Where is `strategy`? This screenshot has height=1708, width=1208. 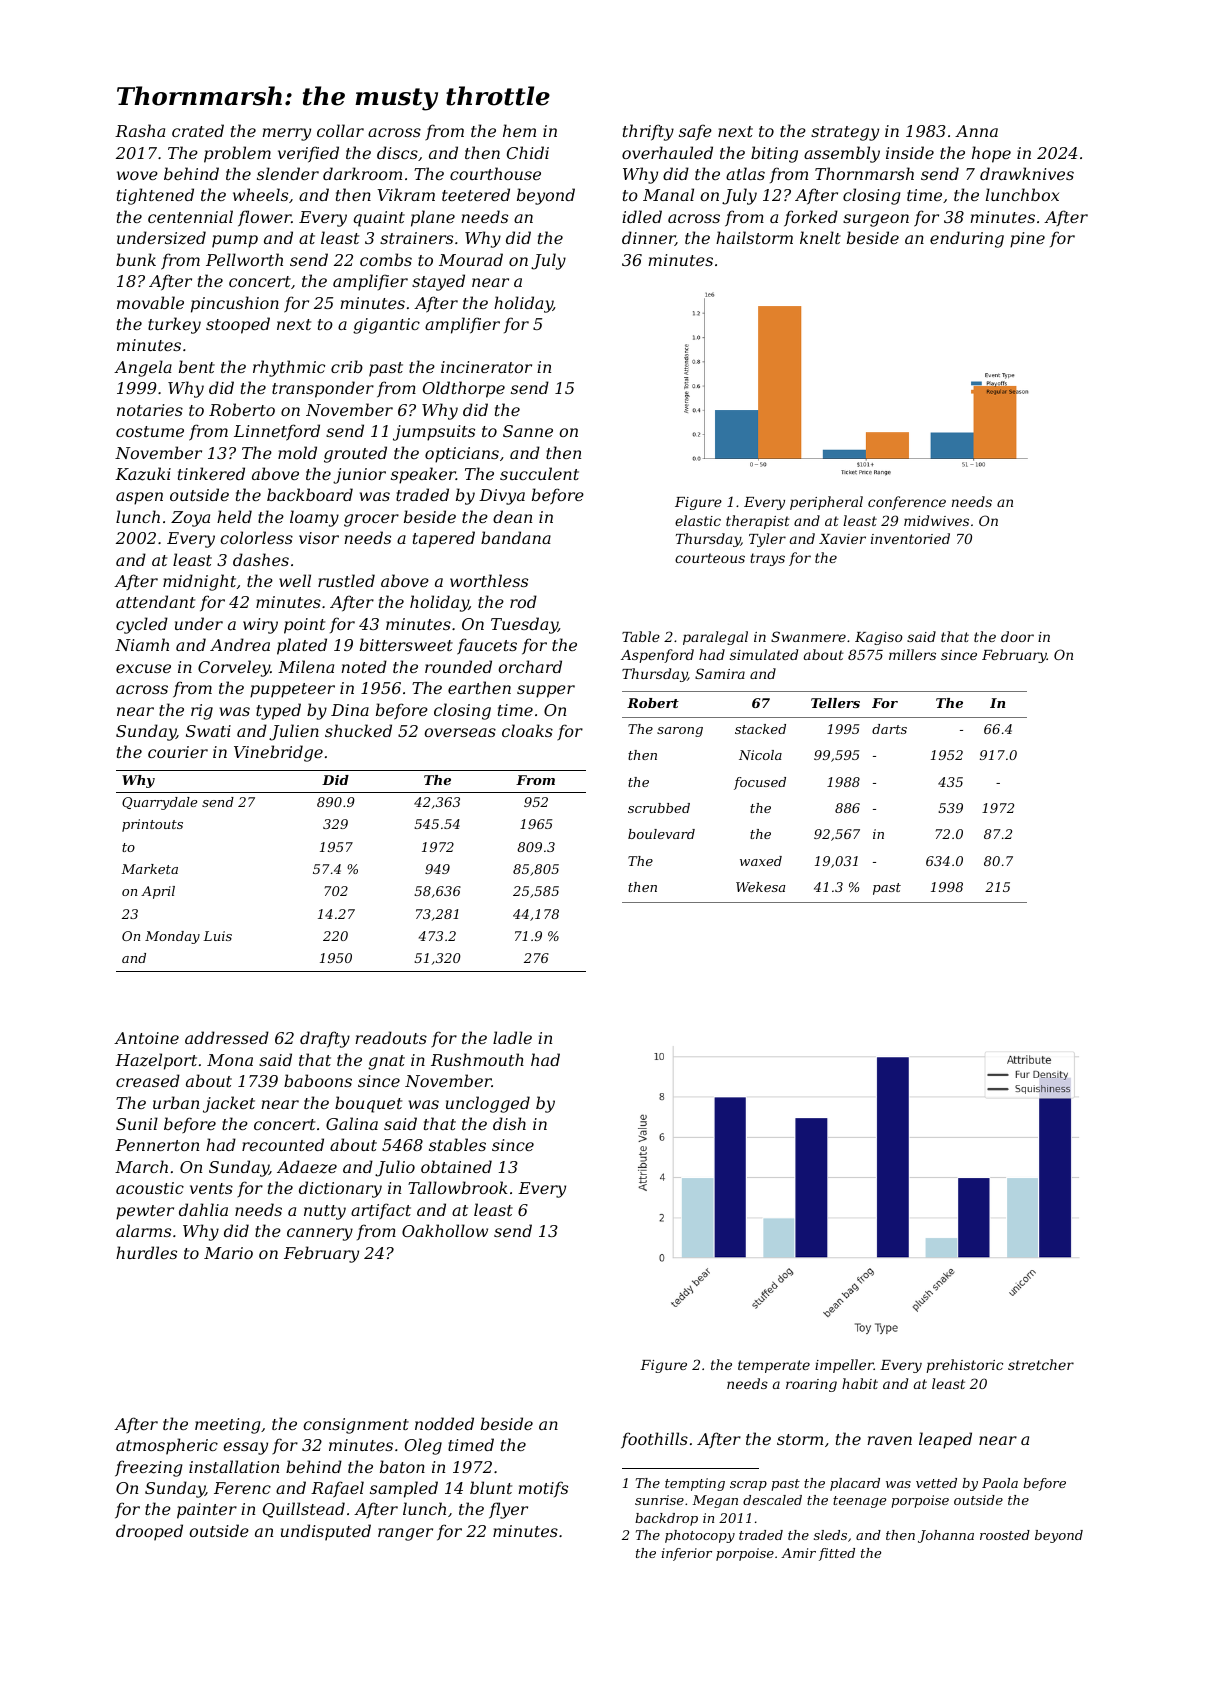
strategy is located at coordinates (845, 133).
